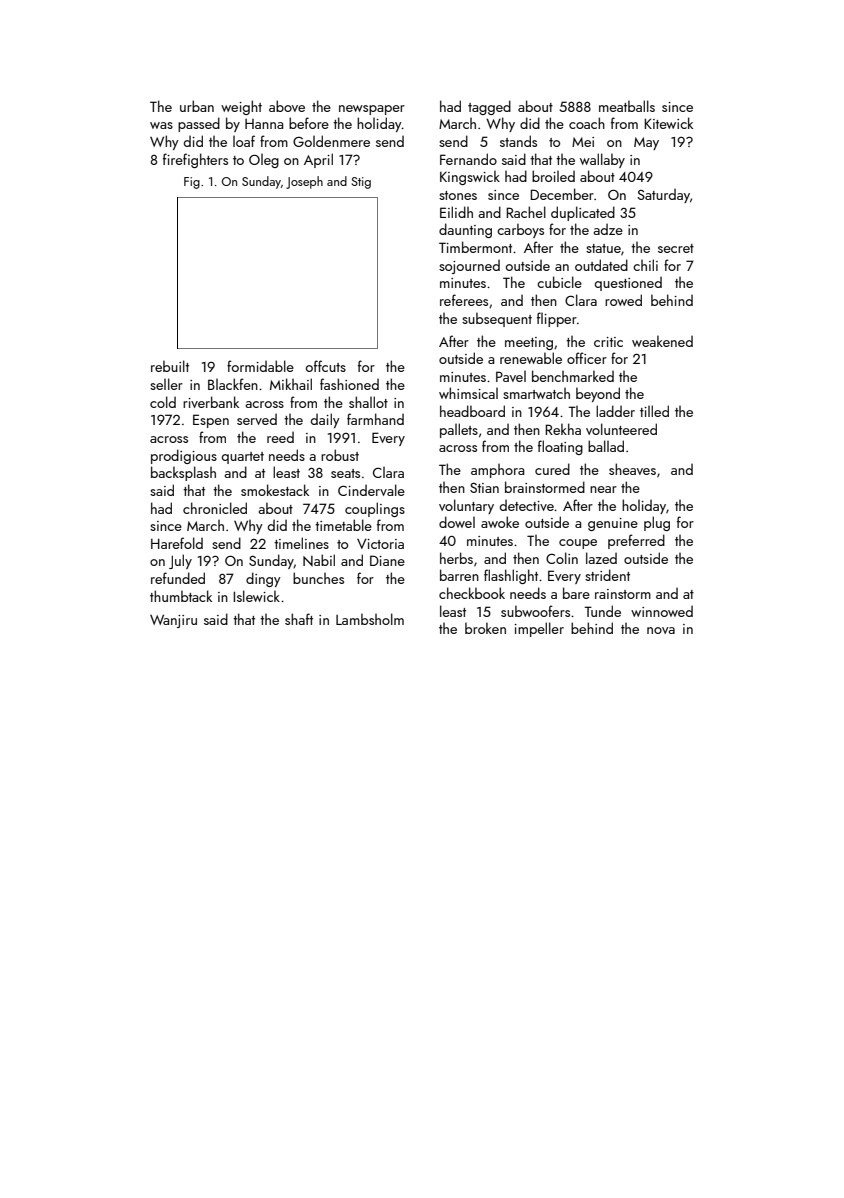 Image resolution: width=844 pixels, height=1198 pixels. Describe the element at coordinates (304, 182) in the screenshot. I see `Joseph` at that location.
